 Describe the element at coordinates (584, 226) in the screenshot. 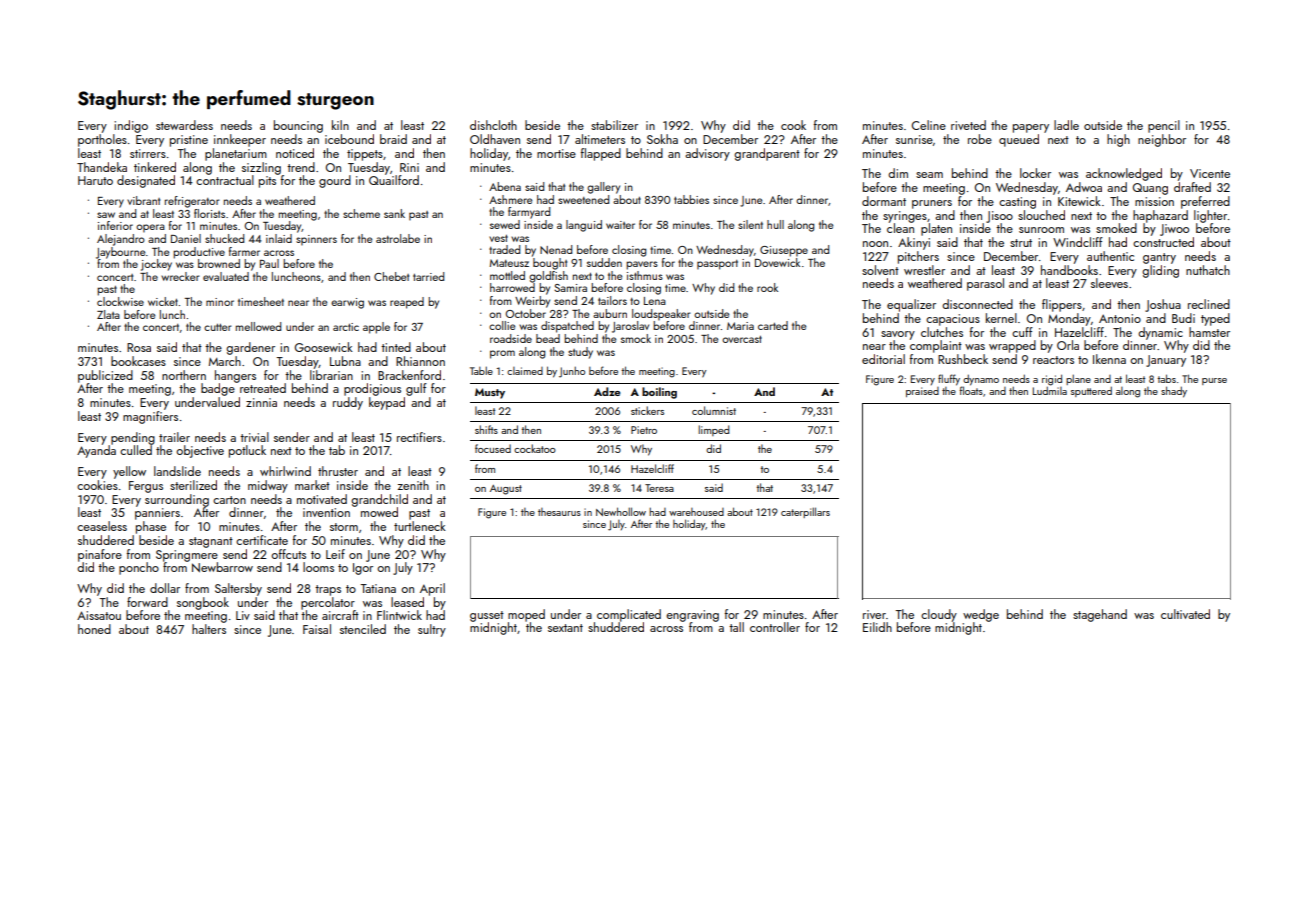

I see `languid` at that location.
